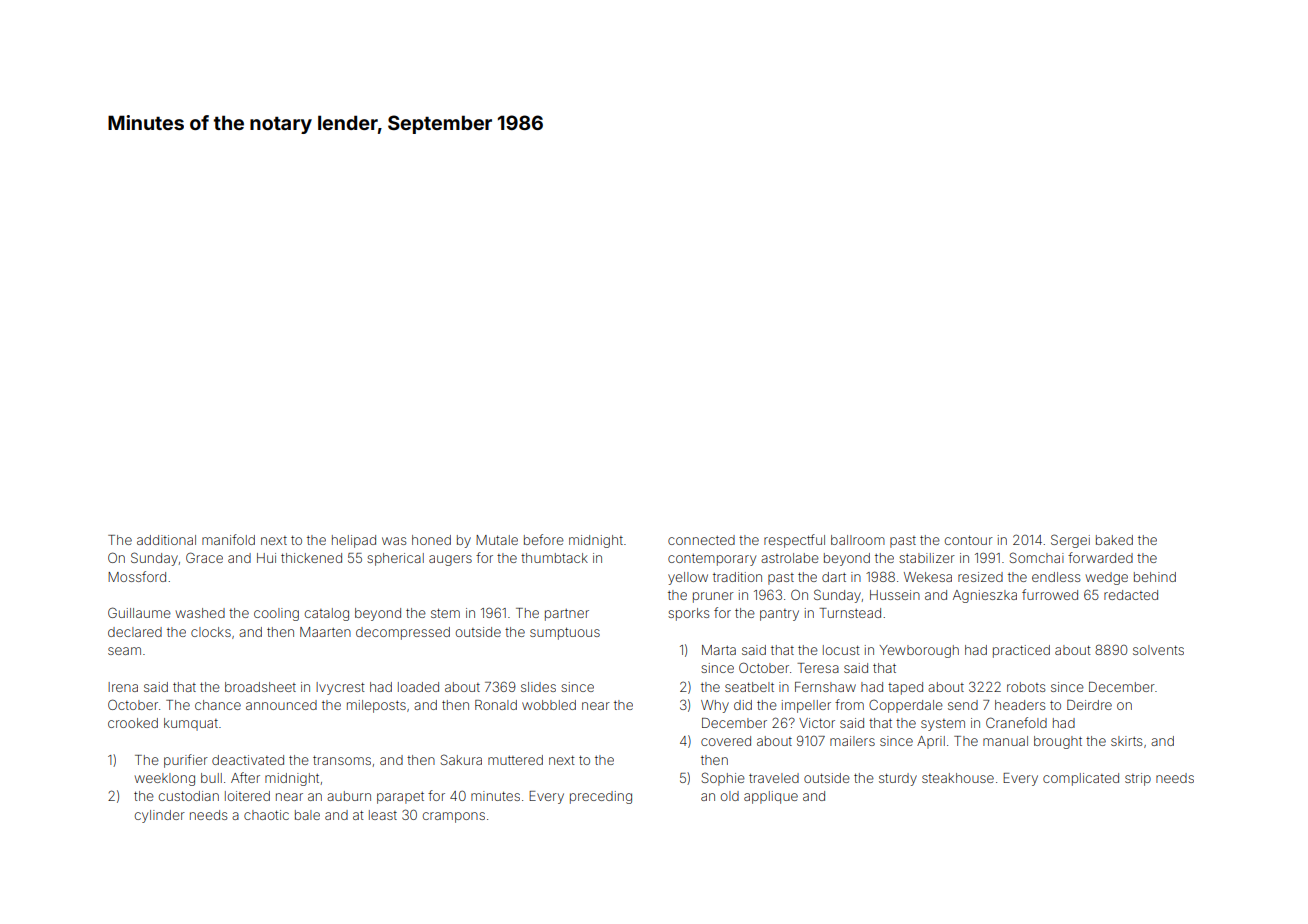 The height and width of the document is (924, 1308). Describe the element at coordinates (1114, 540) in the document. I see `baked` at that location.
